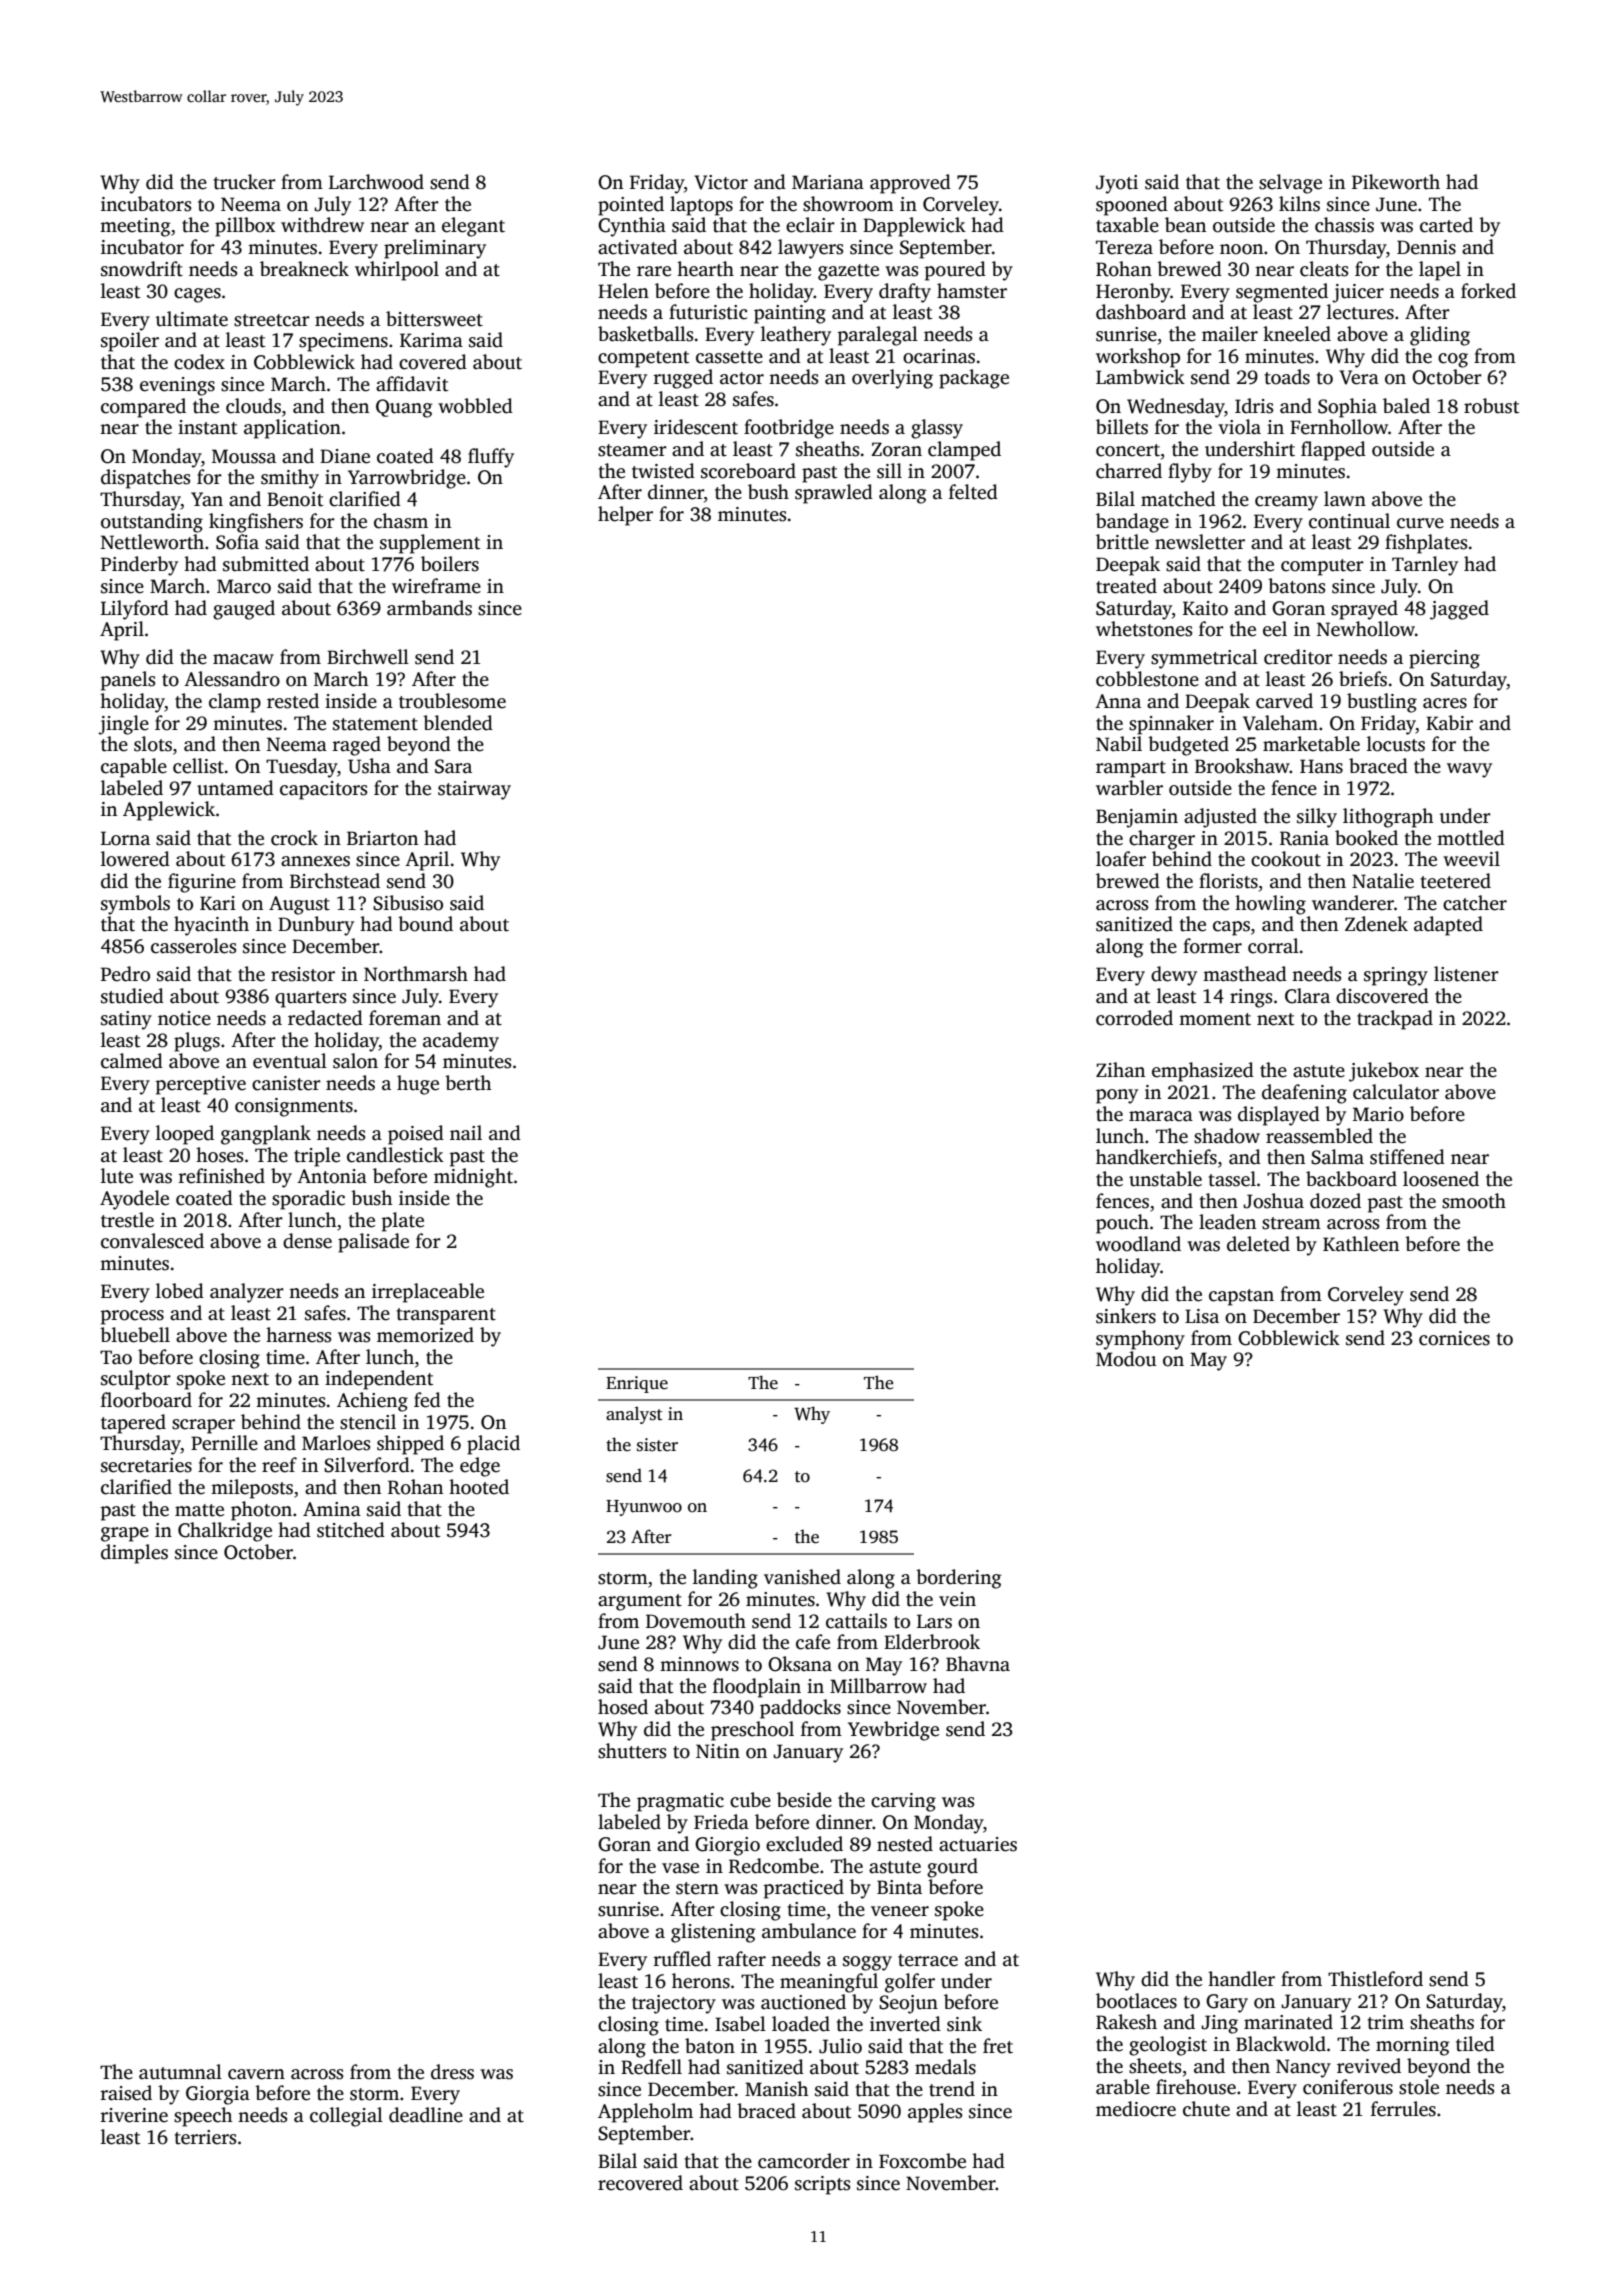  I want to click on selvage, so click(1290, 184).
